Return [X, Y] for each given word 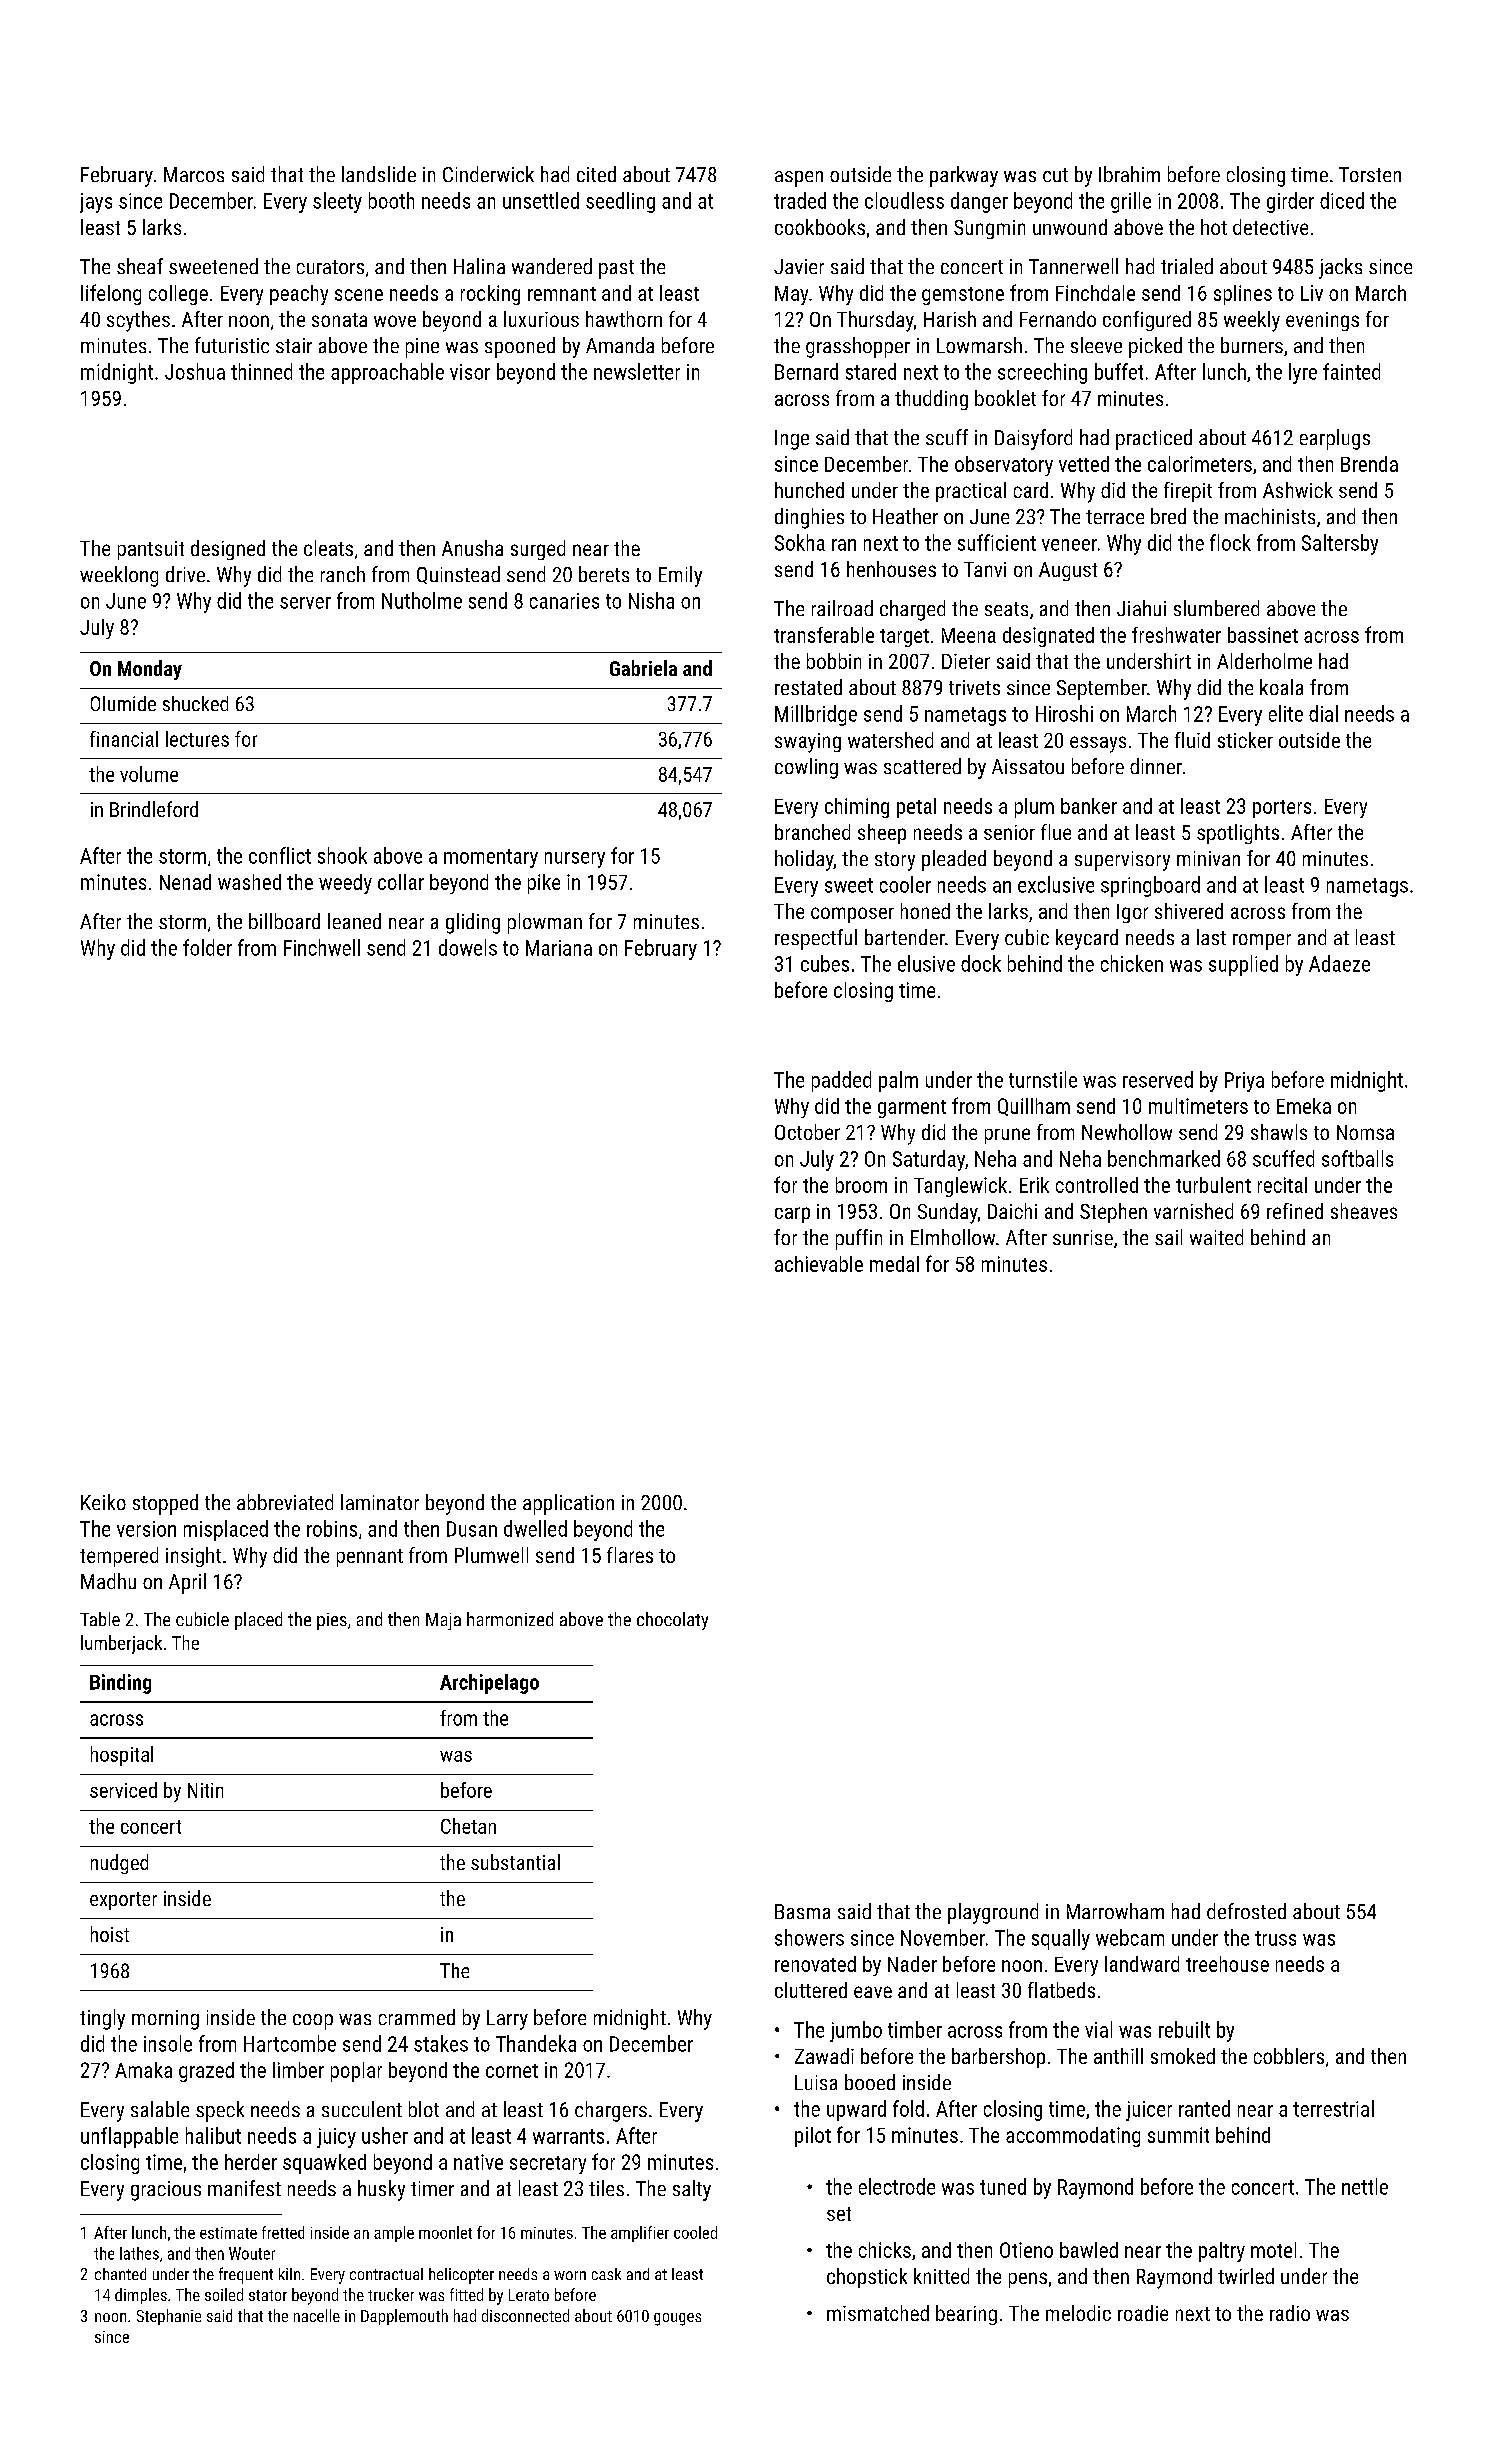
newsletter [637, 371]
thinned [261, 371]
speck [220, 2111]
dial [1323, 713]
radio [1290, 2313]
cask [606, 2274]
